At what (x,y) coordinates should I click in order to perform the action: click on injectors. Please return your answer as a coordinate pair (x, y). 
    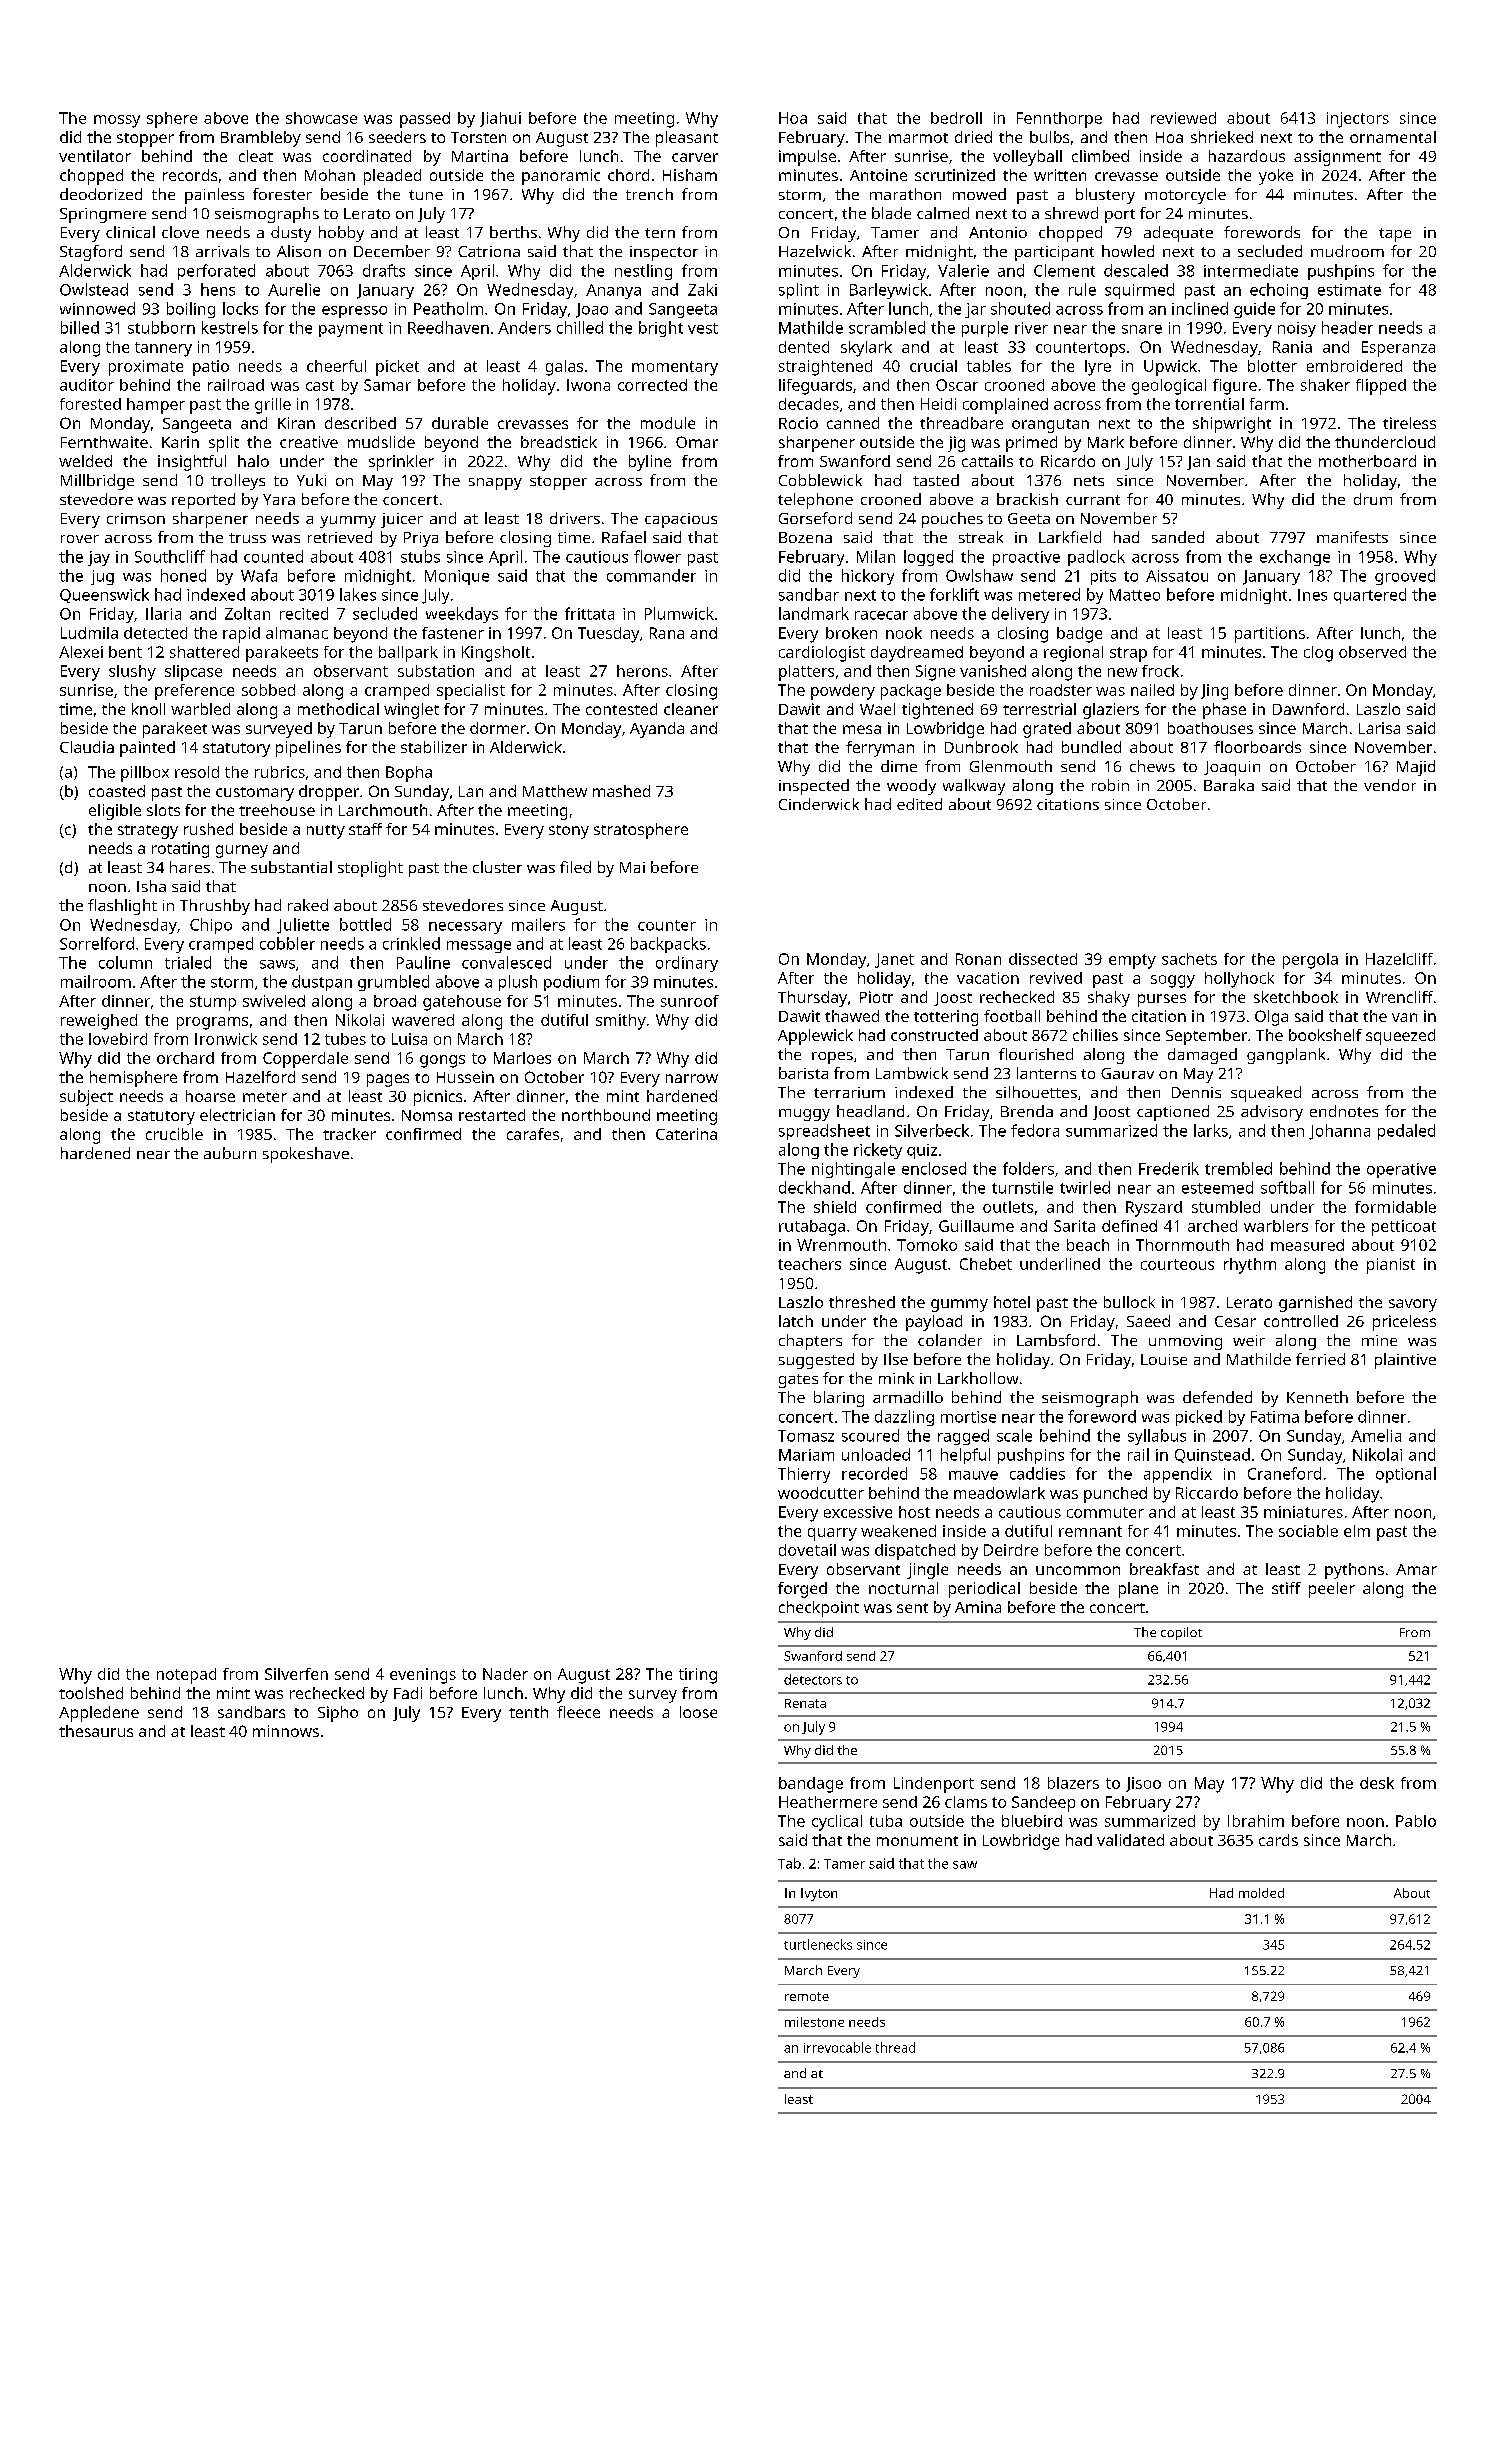
    Looking at the image, I should click on (1358, 120).
